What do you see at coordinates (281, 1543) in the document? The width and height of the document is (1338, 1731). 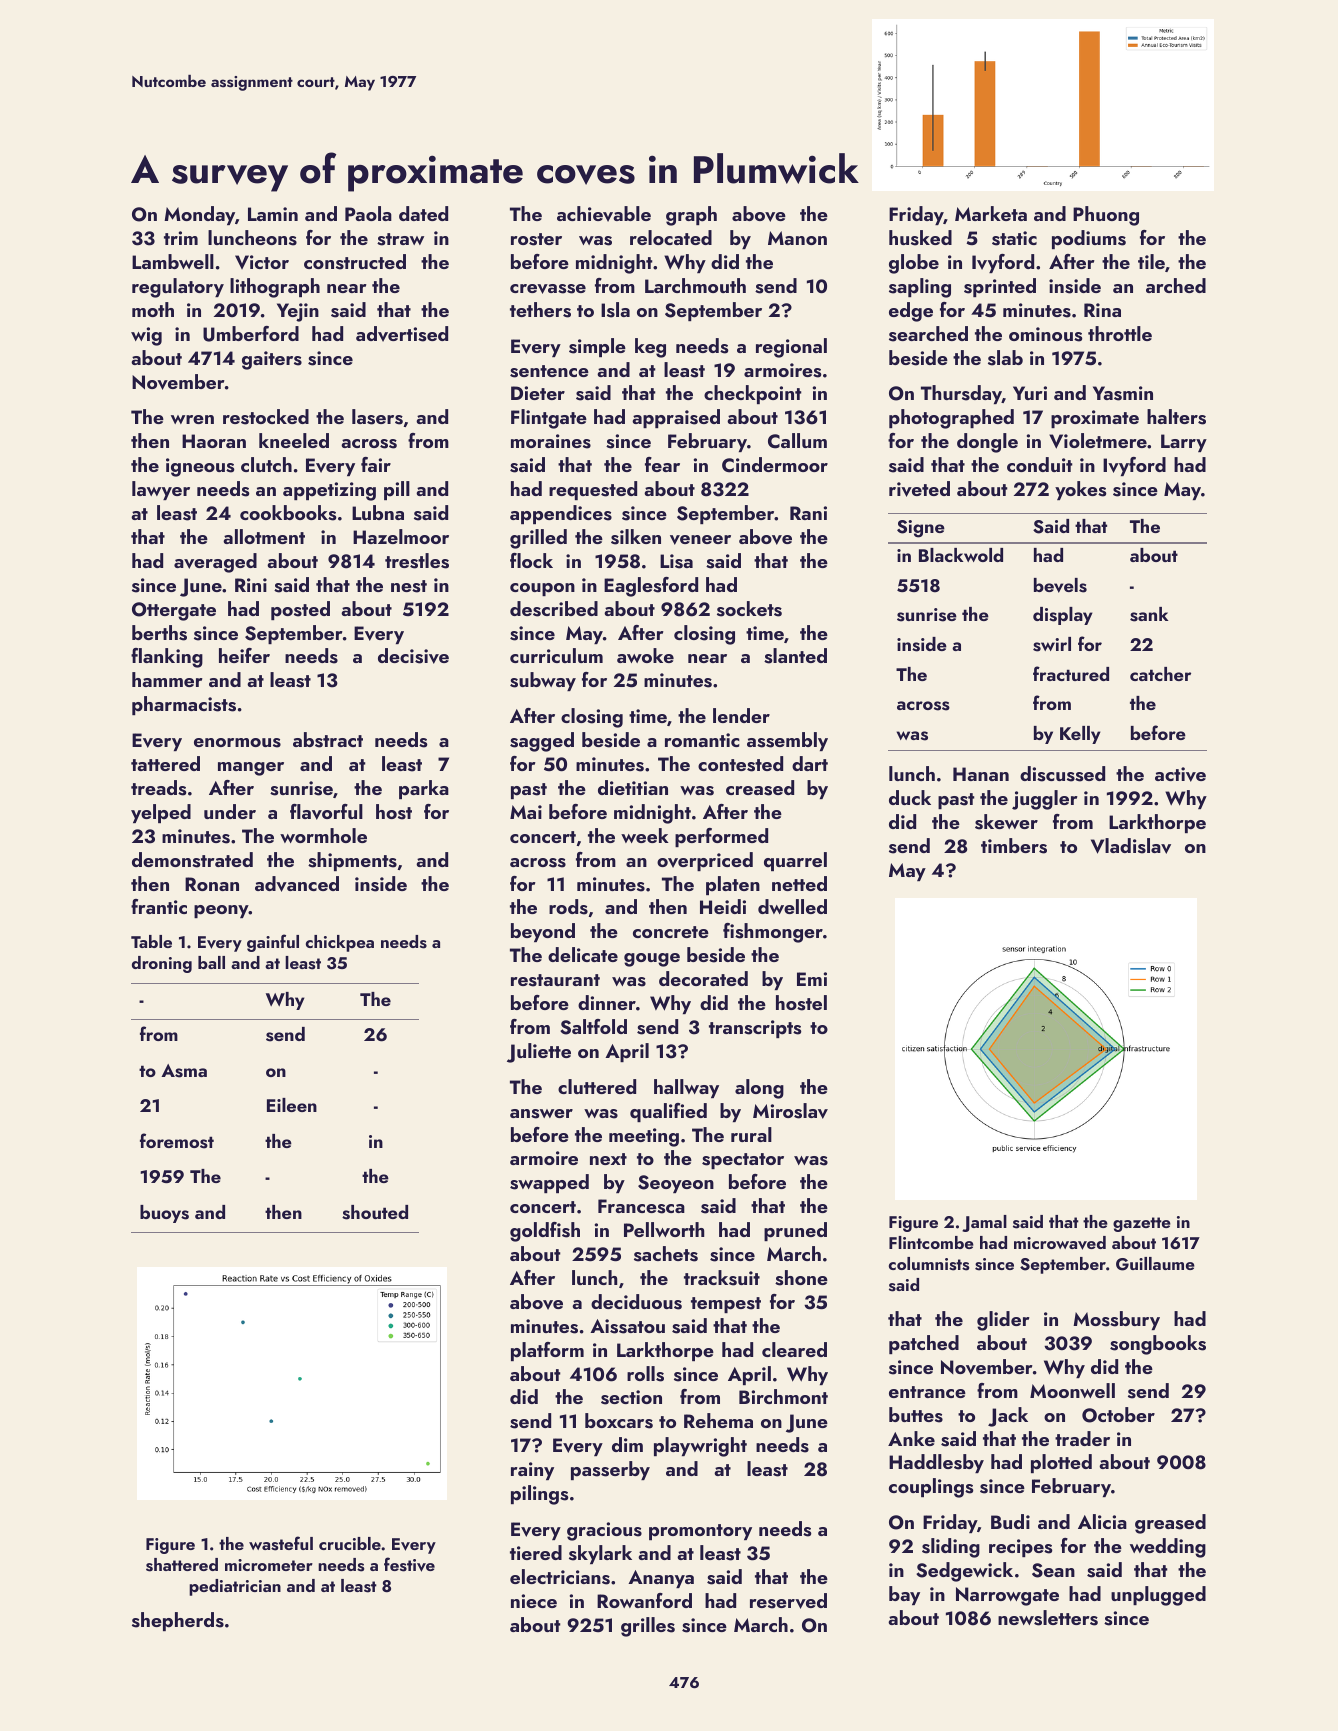 I see `wasteful` at bounding box center [281, 1543].
